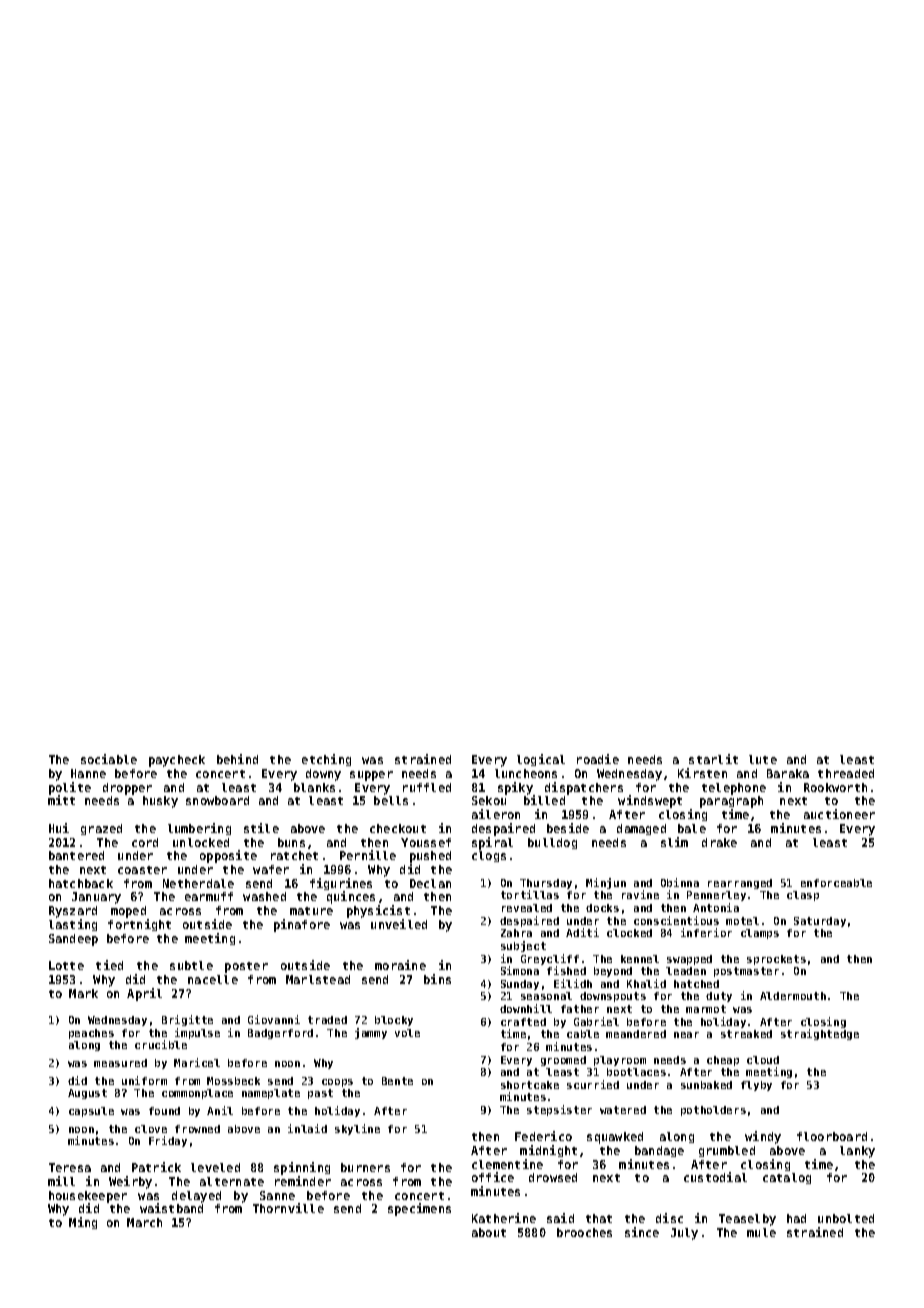  Describe the element at coordinates (91, 1112) in the page. I see `capsule` at that location.
